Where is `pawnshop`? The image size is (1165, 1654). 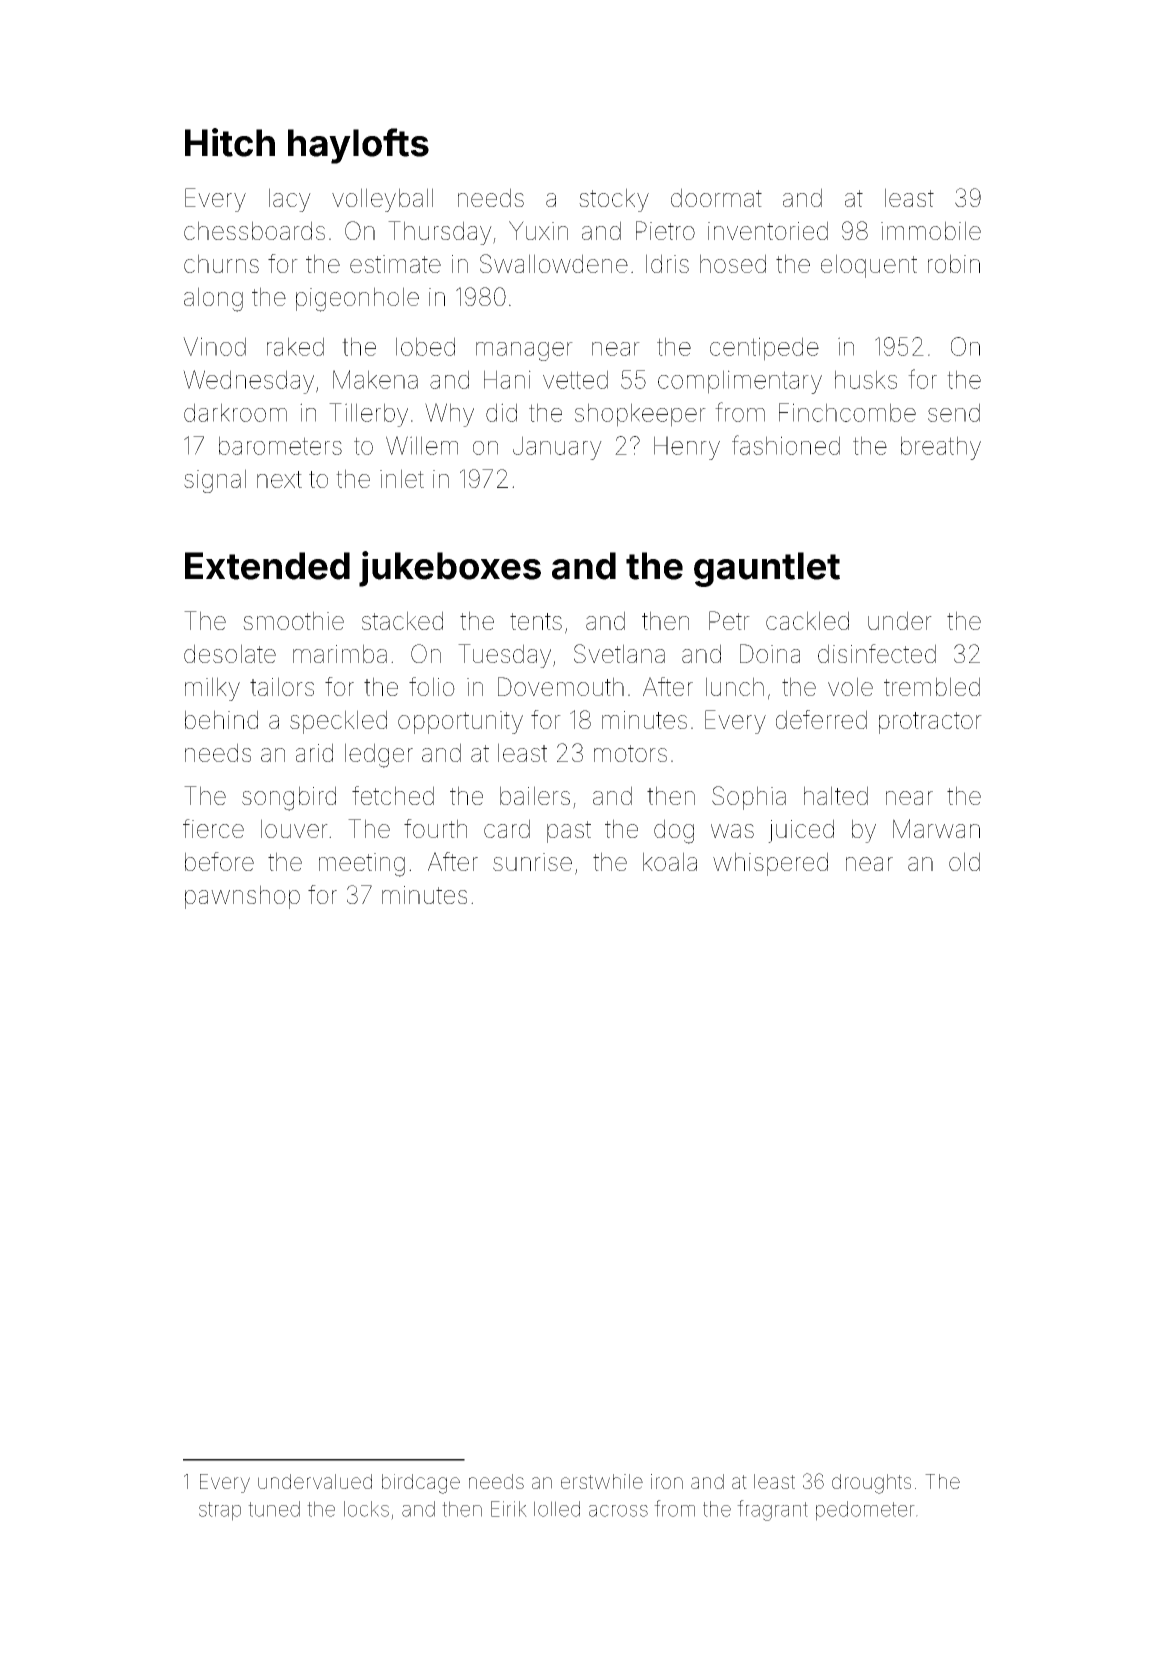
pawnshop is located at coordinates (242, 897).
